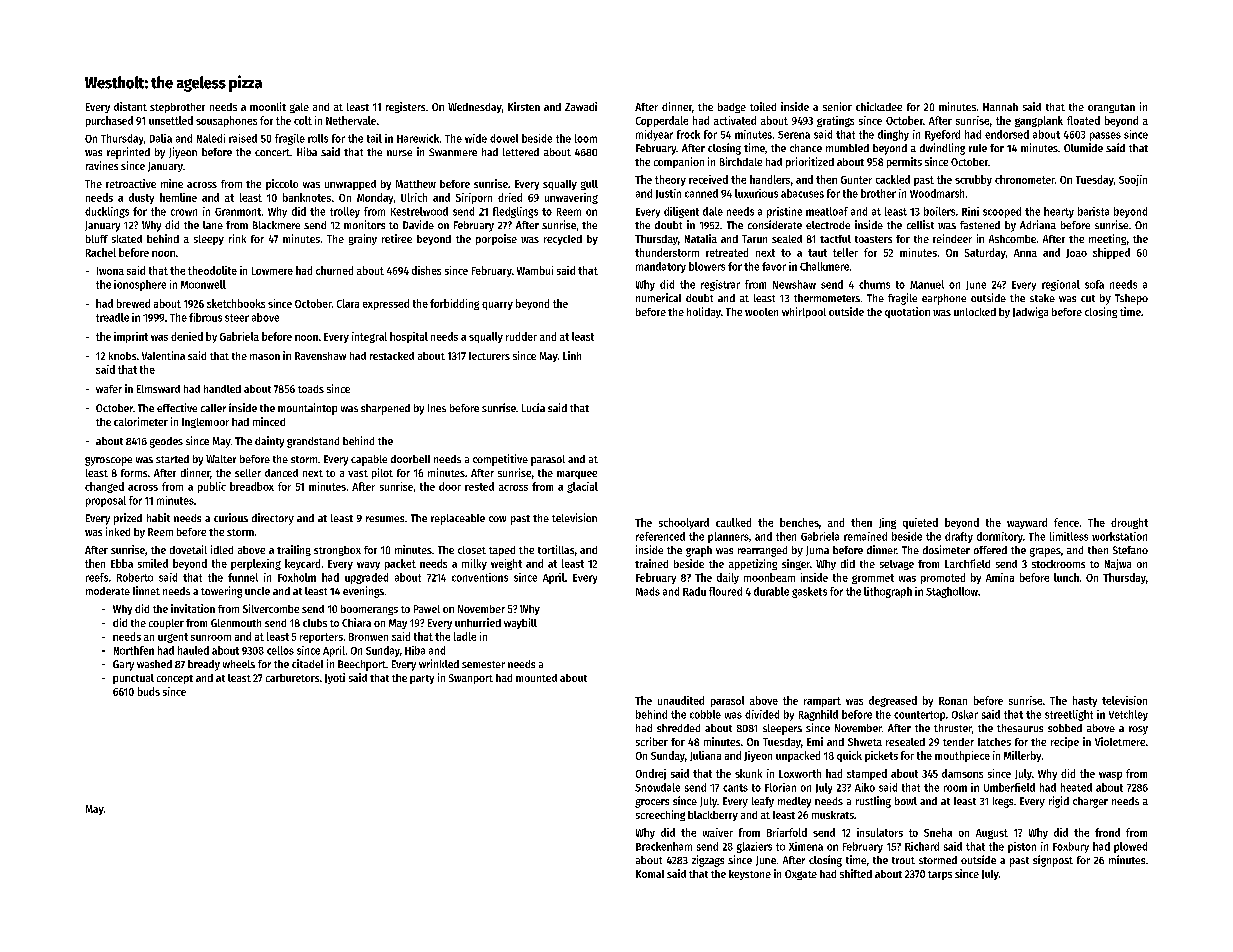 Image resolution: width=1233 pixels, height=952 pixels. What do you see at coordinates (130, 106) in the screenshot?
I see `distant` at bounding box center [130, 106].
